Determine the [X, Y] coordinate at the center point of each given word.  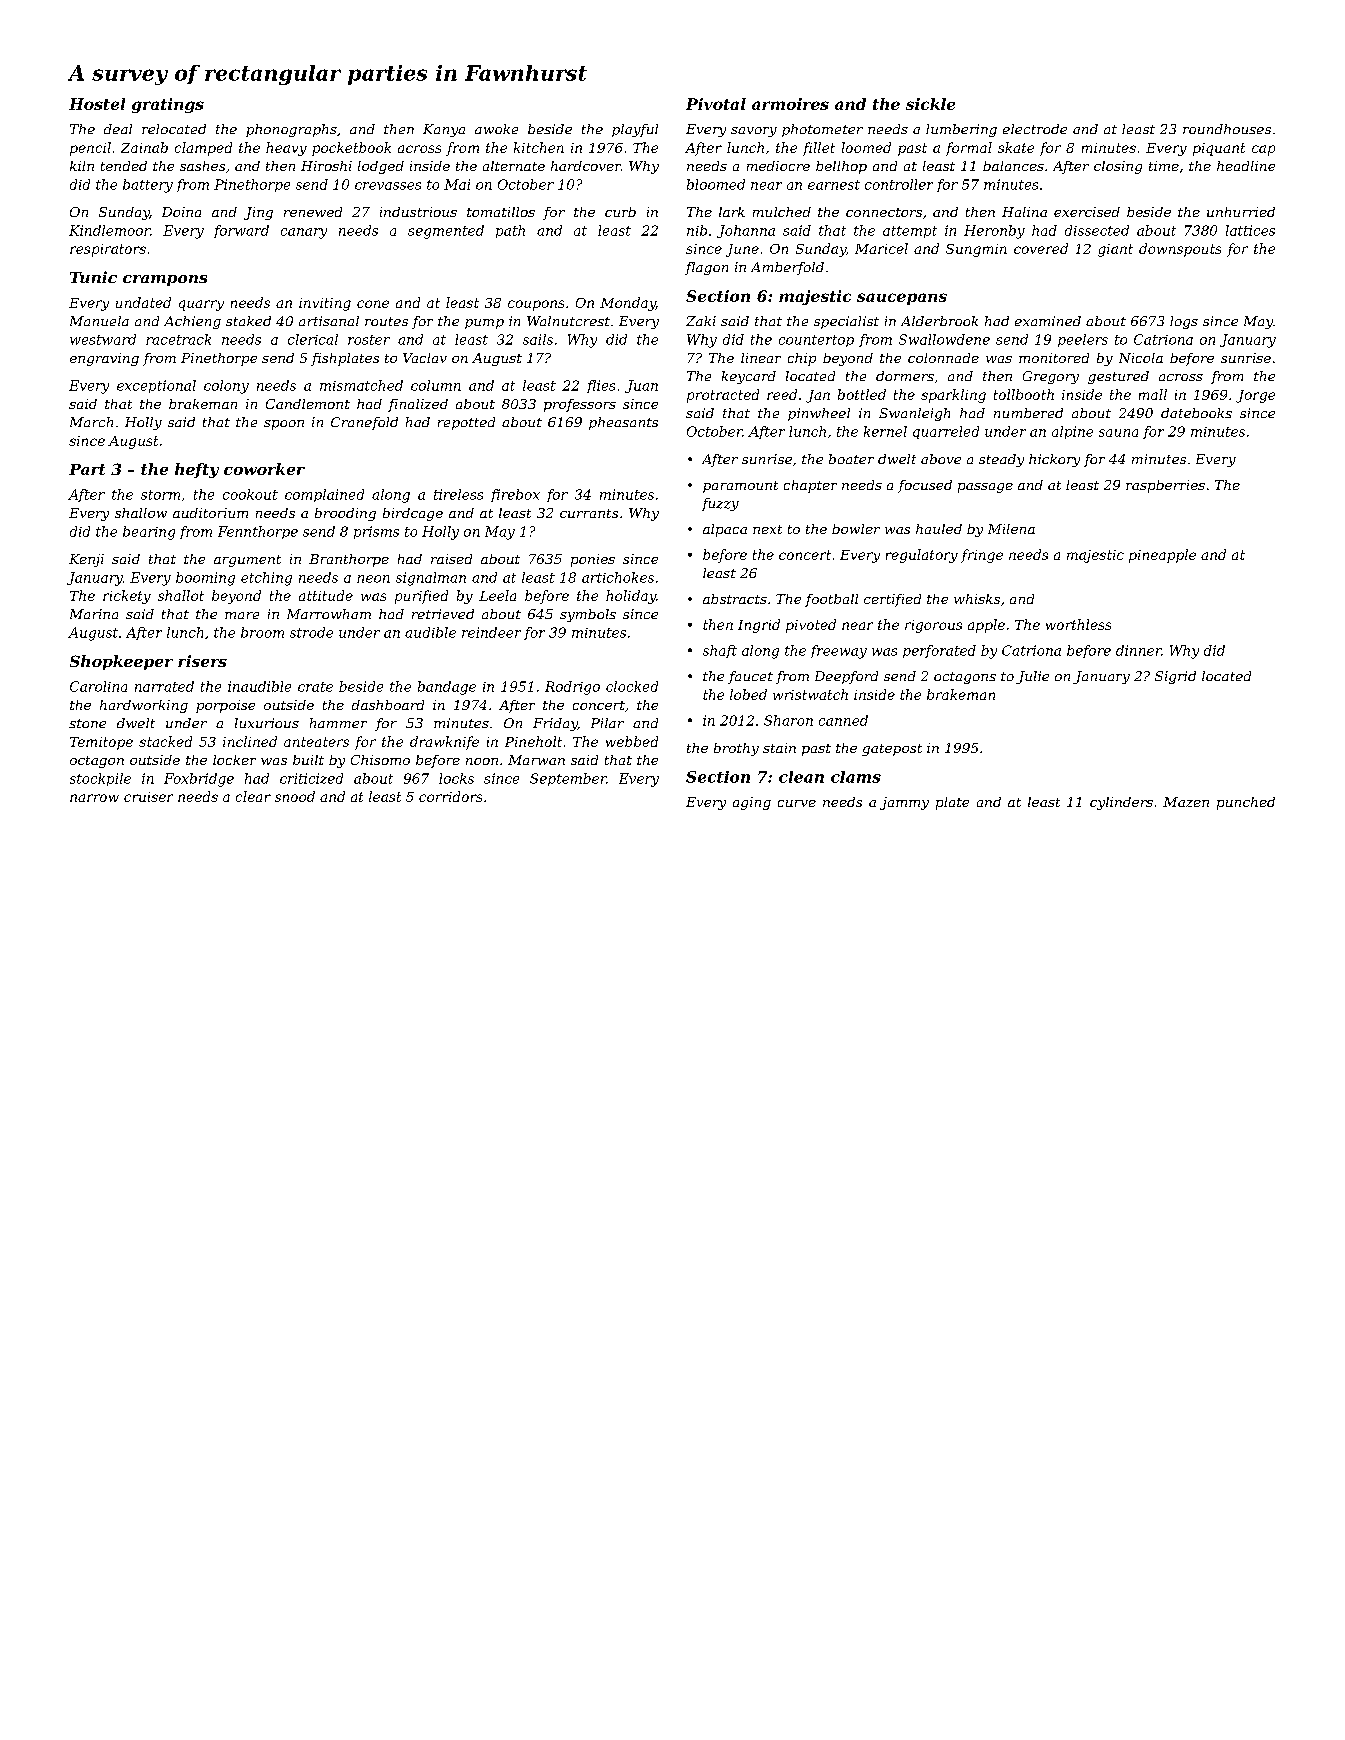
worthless [1078, 624]
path [510, 231]
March [91, 422]
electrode [1035, 129]
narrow [94, 798]
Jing [258, 213]
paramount [740, 487]
